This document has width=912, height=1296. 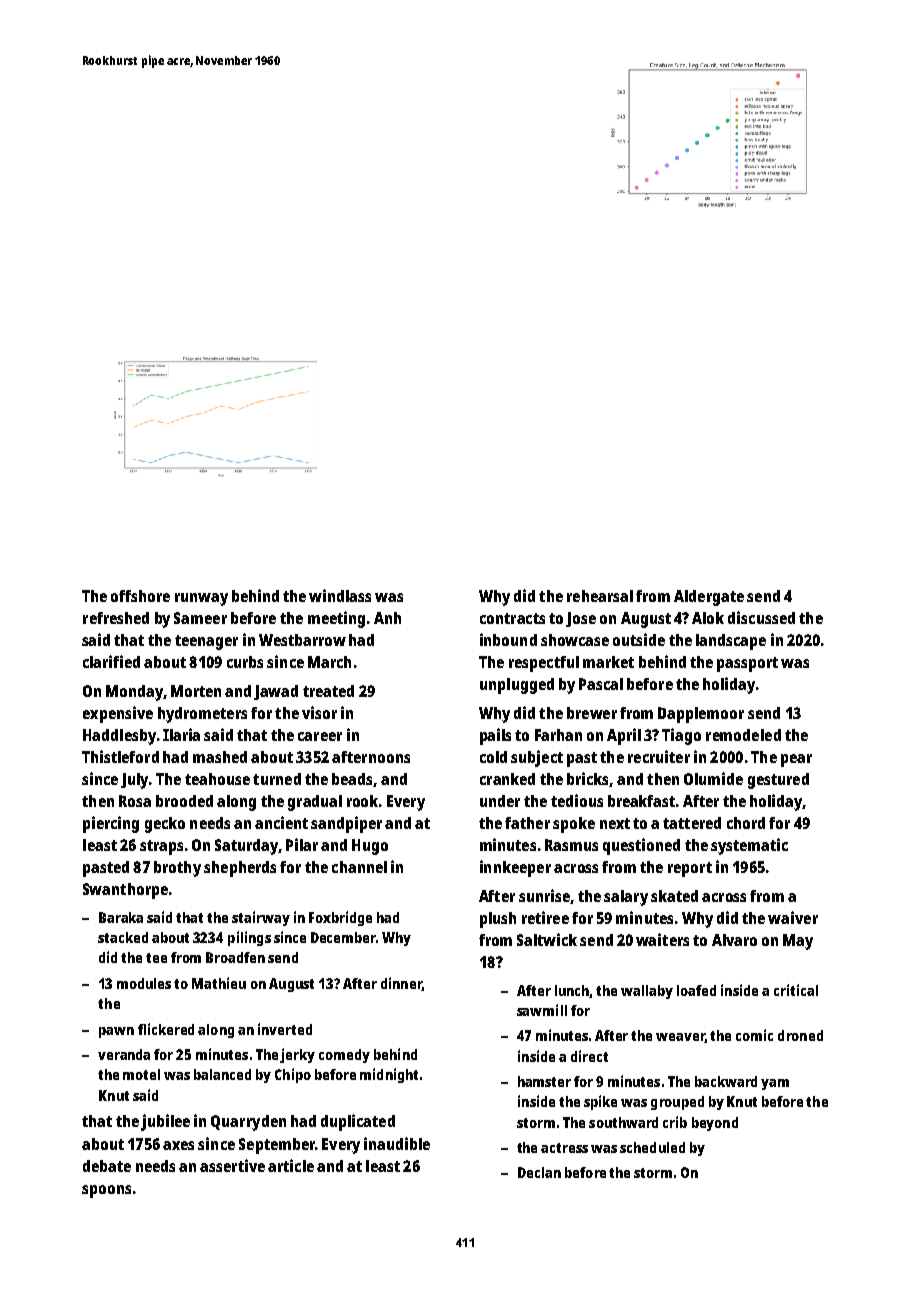 What do you see at coordinates (106, 1191) in the document?
I see `spoons` at bounding box center [106, 1191].
